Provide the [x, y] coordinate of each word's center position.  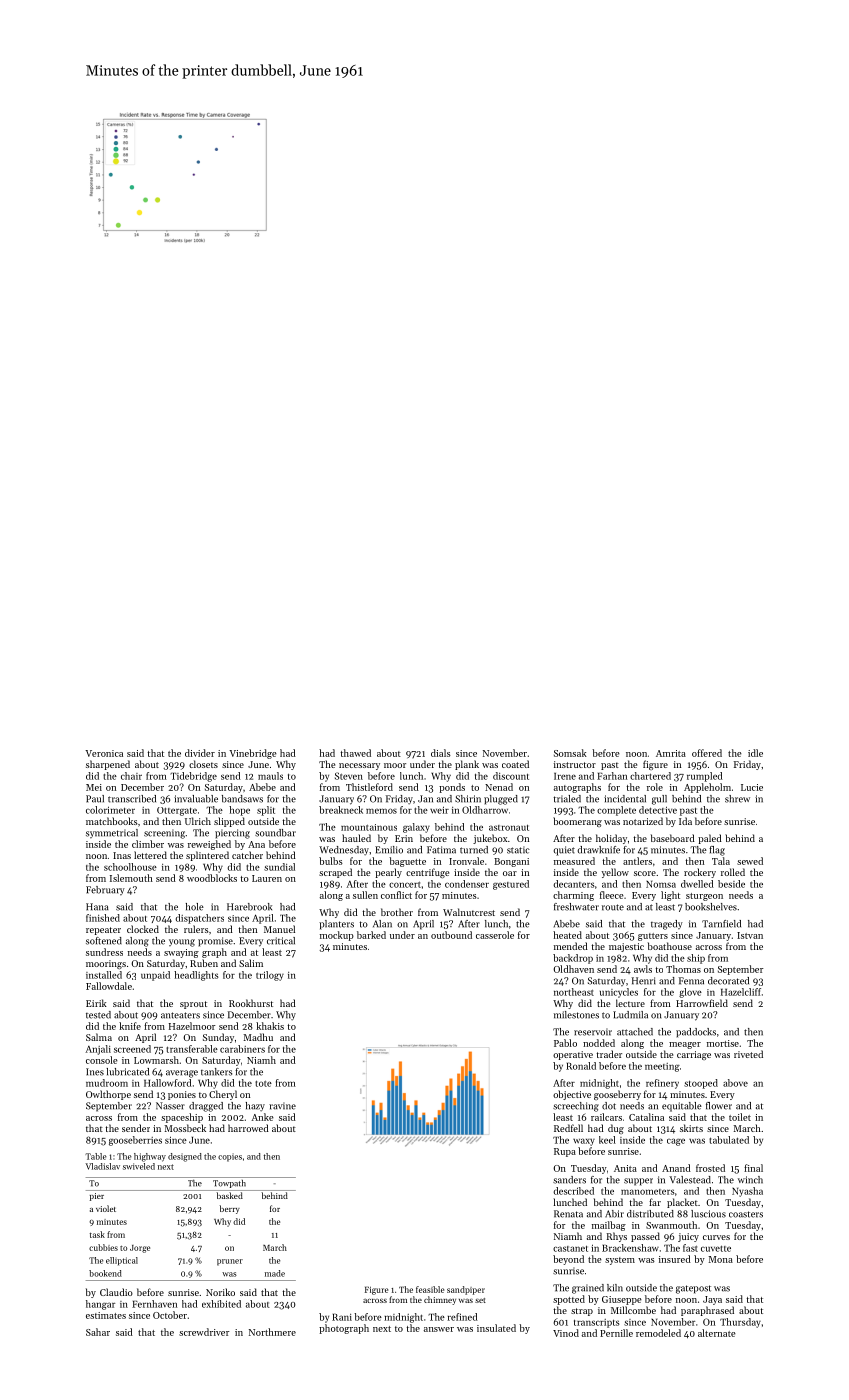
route [613, 907]
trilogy [270, 976]
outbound [451, 935]
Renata [568, 1214]
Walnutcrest [469, 912]
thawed [356, 753]
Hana [97, 907]
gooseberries [135, 1141]
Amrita [671, 753]
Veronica [104, 753]
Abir [614, 1214]
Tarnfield [721, 924]
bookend [105, 1273]
